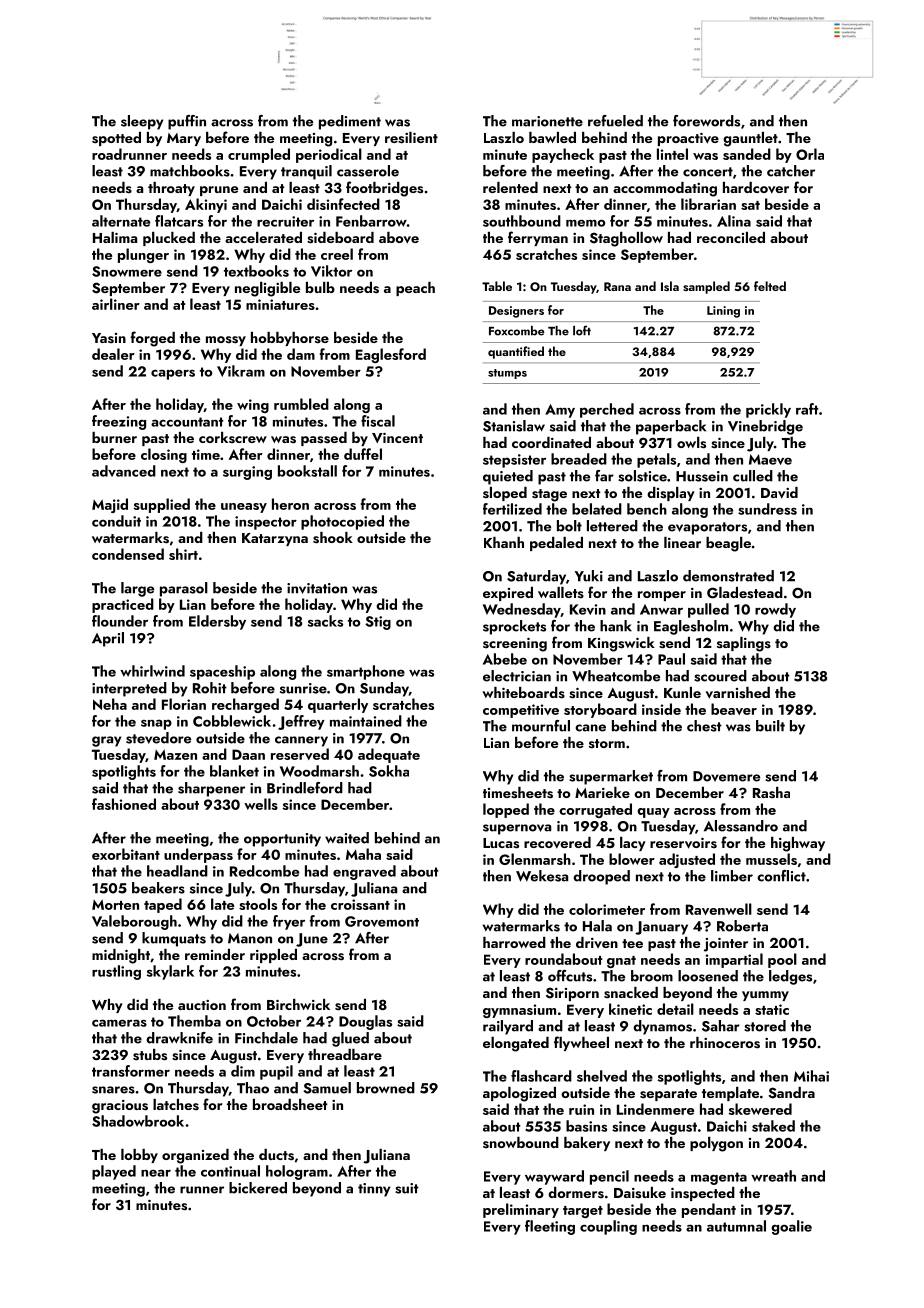 This document has width=924, height=1308. I want to click on Daan, so click(248, 754).
